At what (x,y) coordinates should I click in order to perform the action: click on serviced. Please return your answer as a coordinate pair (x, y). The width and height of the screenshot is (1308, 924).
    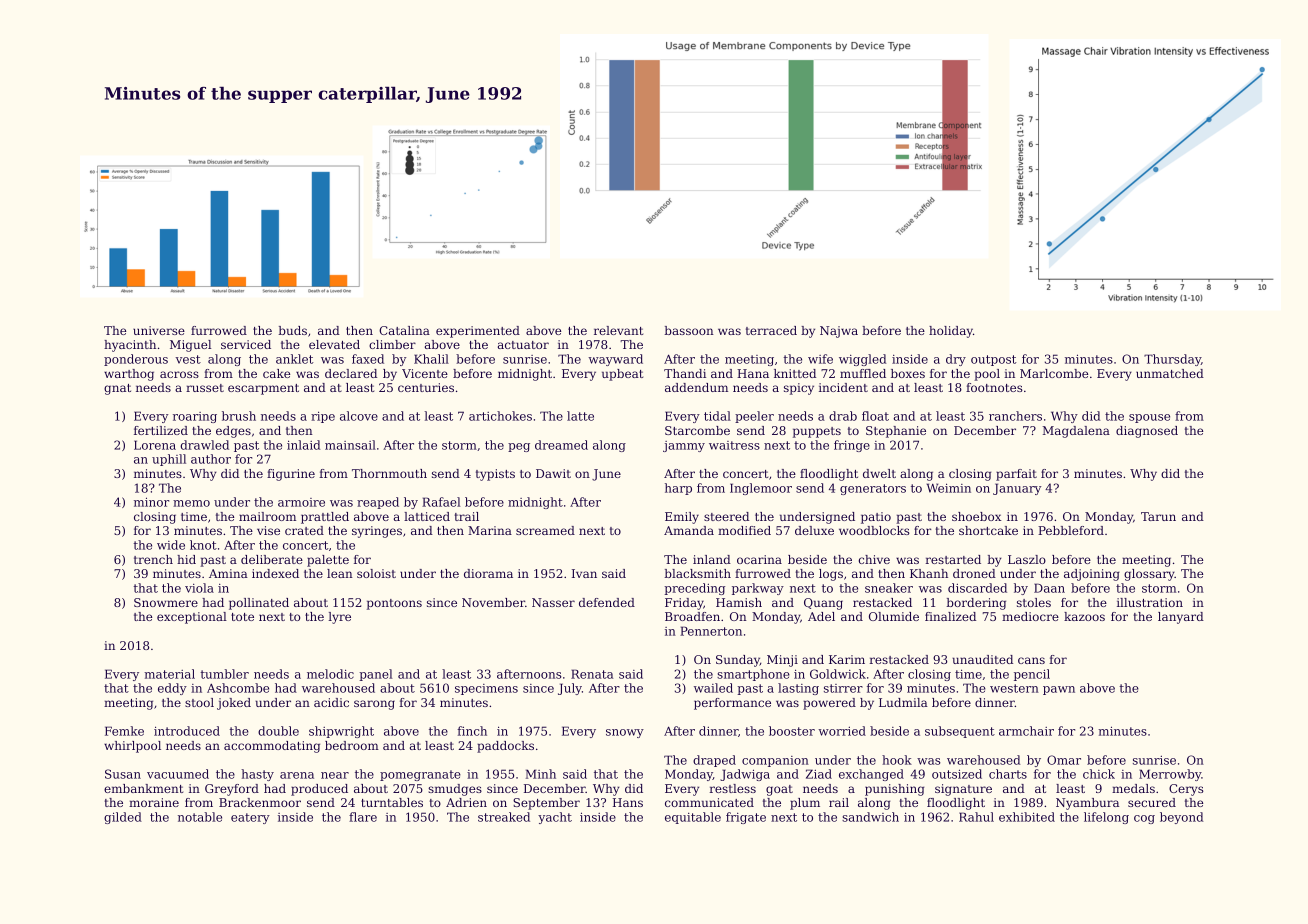
    Looking at the image, I should click on (246, 344).
